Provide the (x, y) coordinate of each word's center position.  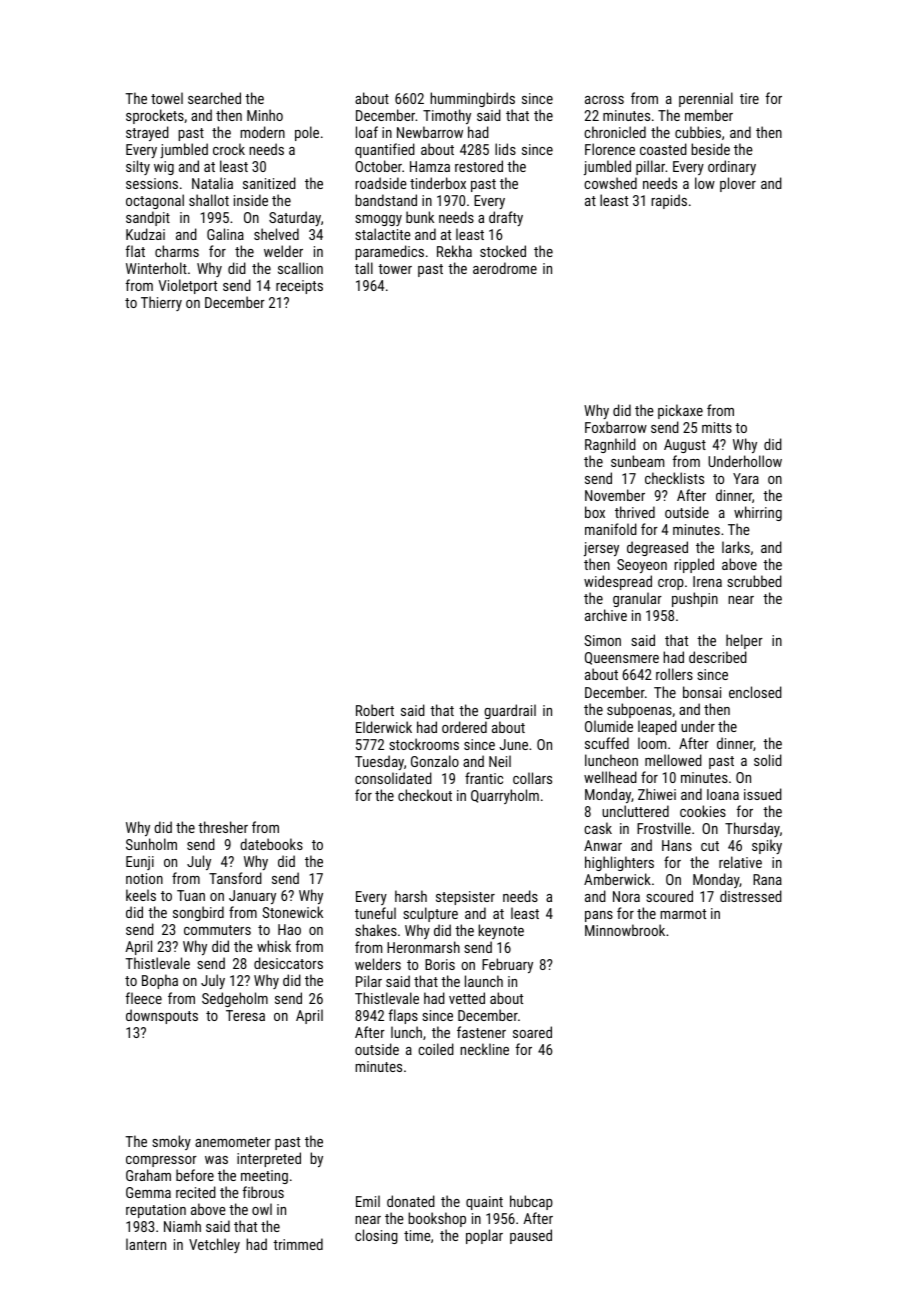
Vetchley (214, 1245)
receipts (299, 287)
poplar (484, 1236)
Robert (375, 710)
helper (744, 641)
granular (637, 599)
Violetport (187, 286)
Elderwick (384, 727)
